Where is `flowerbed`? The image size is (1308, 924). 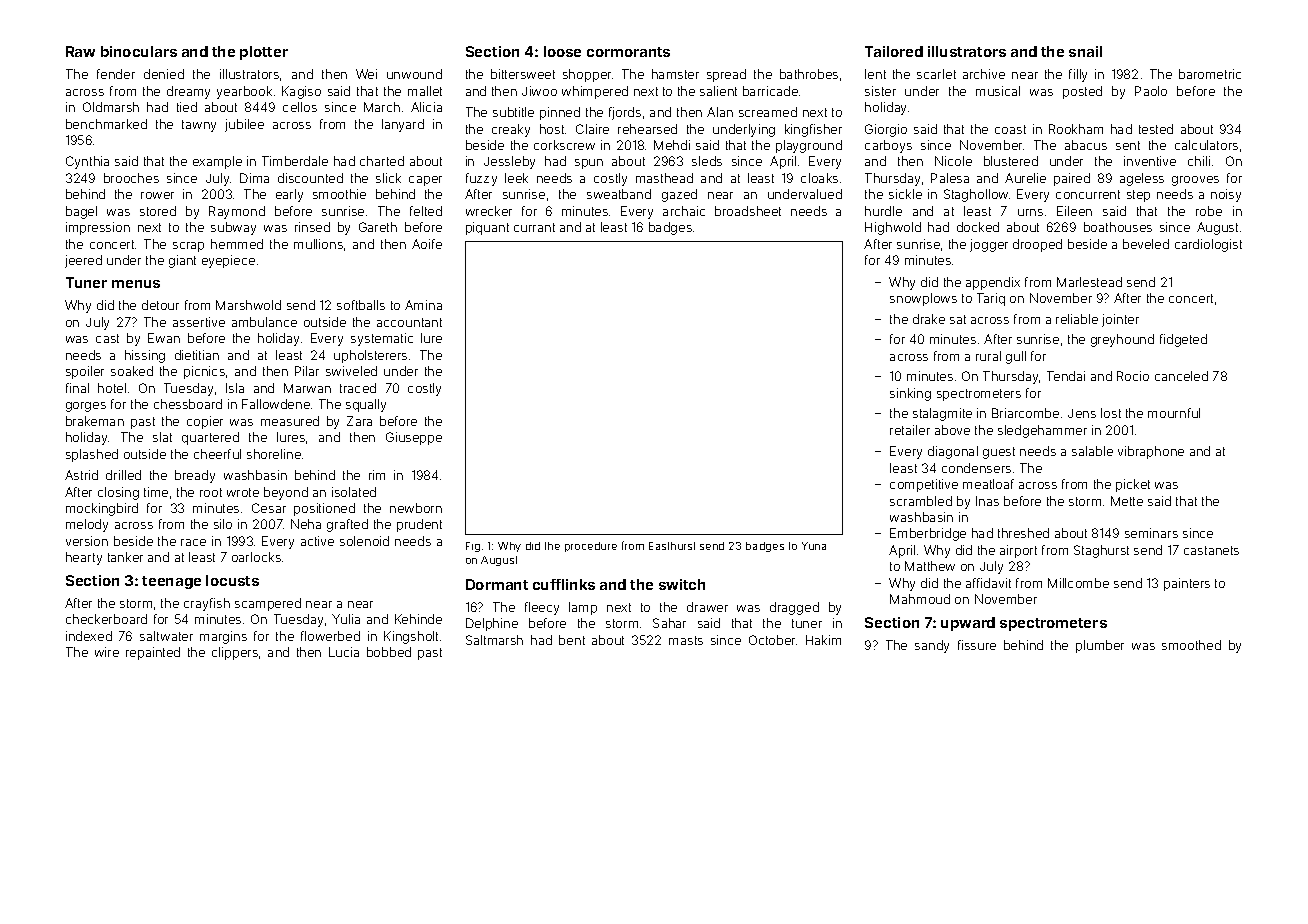 flowerbed is located at coordinates (330, 636).
